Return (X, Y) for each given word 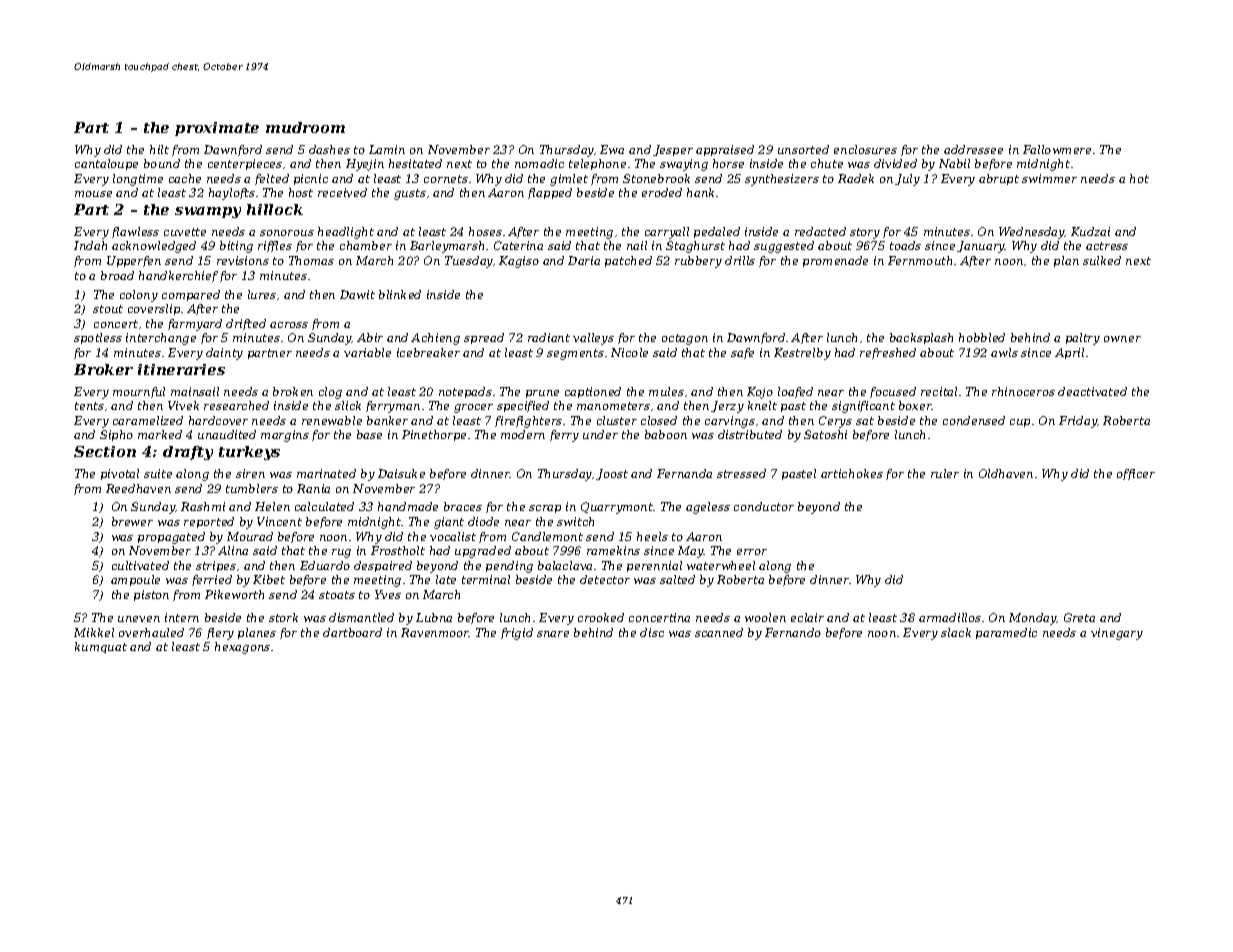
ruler (945, 473)
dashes (329, 149)
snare (553, 634)
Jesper (673, 150)
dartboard (352, 632)
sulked (1102, 260)
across (289, 325)
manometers (613, 406)
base (369, 434)
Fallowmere (1057, 149)
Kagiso (519, 262)
